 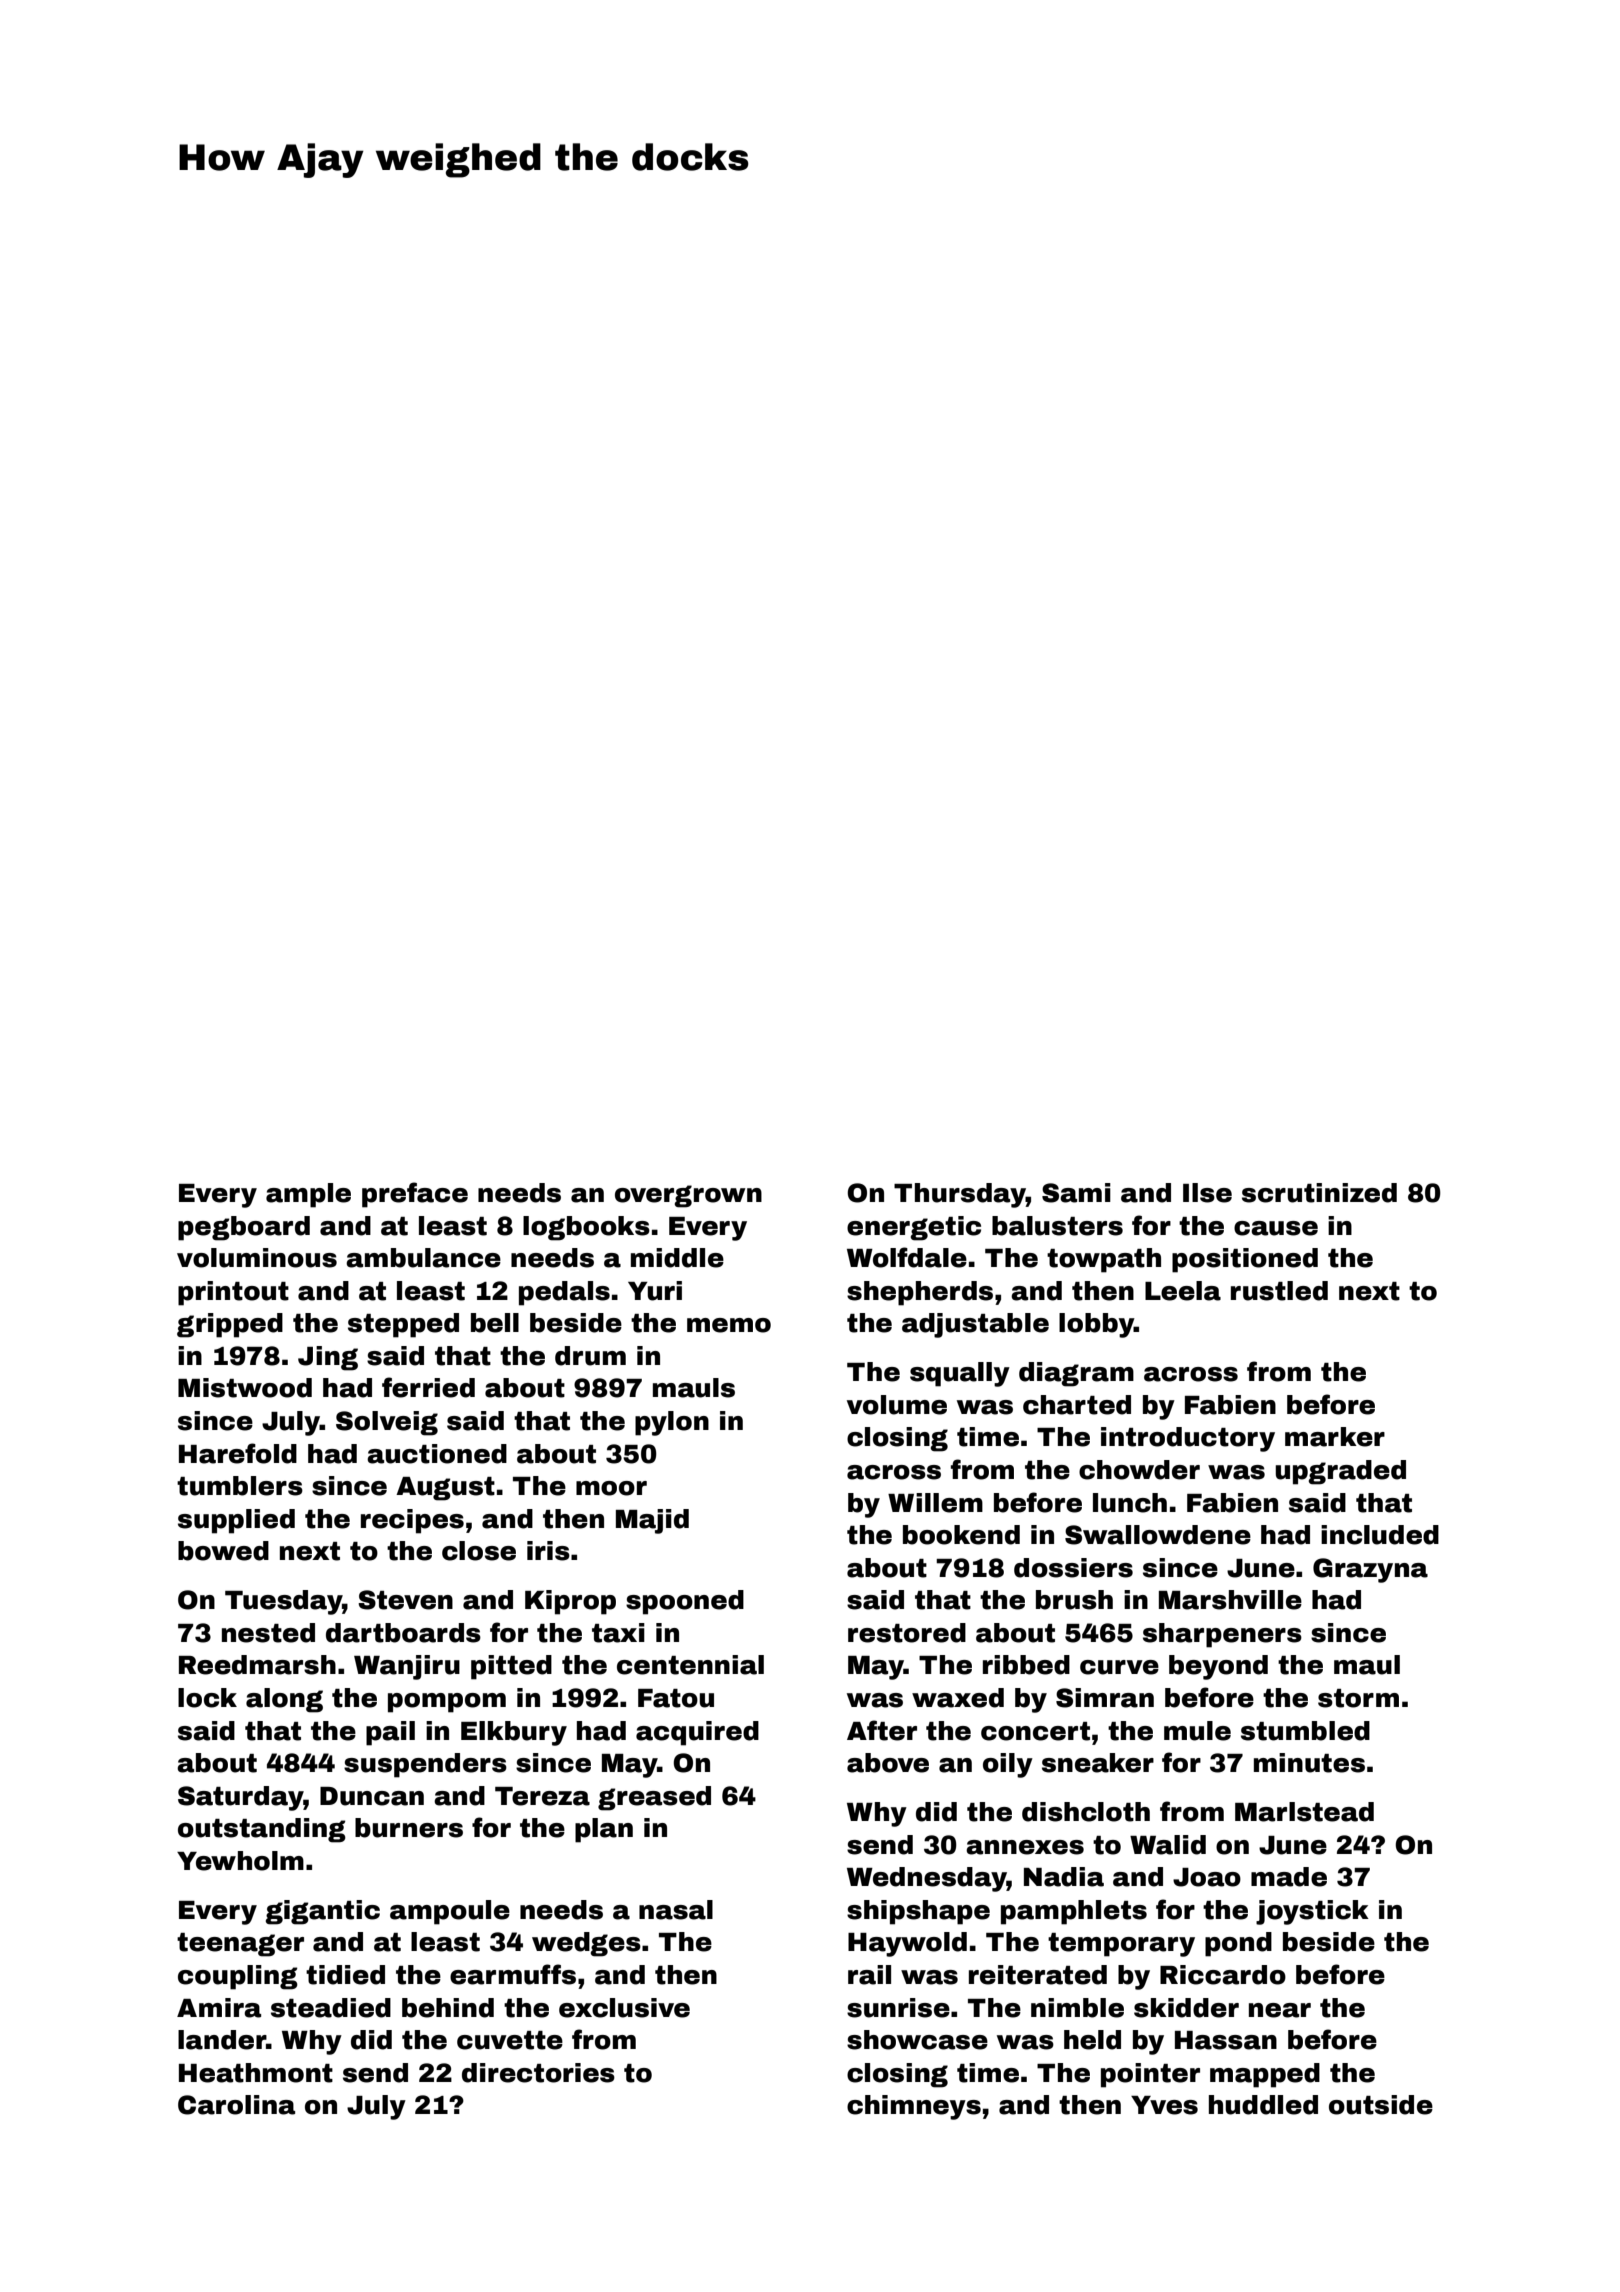 What do you see at coordinates (1207, 1193) in the screenshot?
I see `Ilse` at bounding box center [1207, 1193].
